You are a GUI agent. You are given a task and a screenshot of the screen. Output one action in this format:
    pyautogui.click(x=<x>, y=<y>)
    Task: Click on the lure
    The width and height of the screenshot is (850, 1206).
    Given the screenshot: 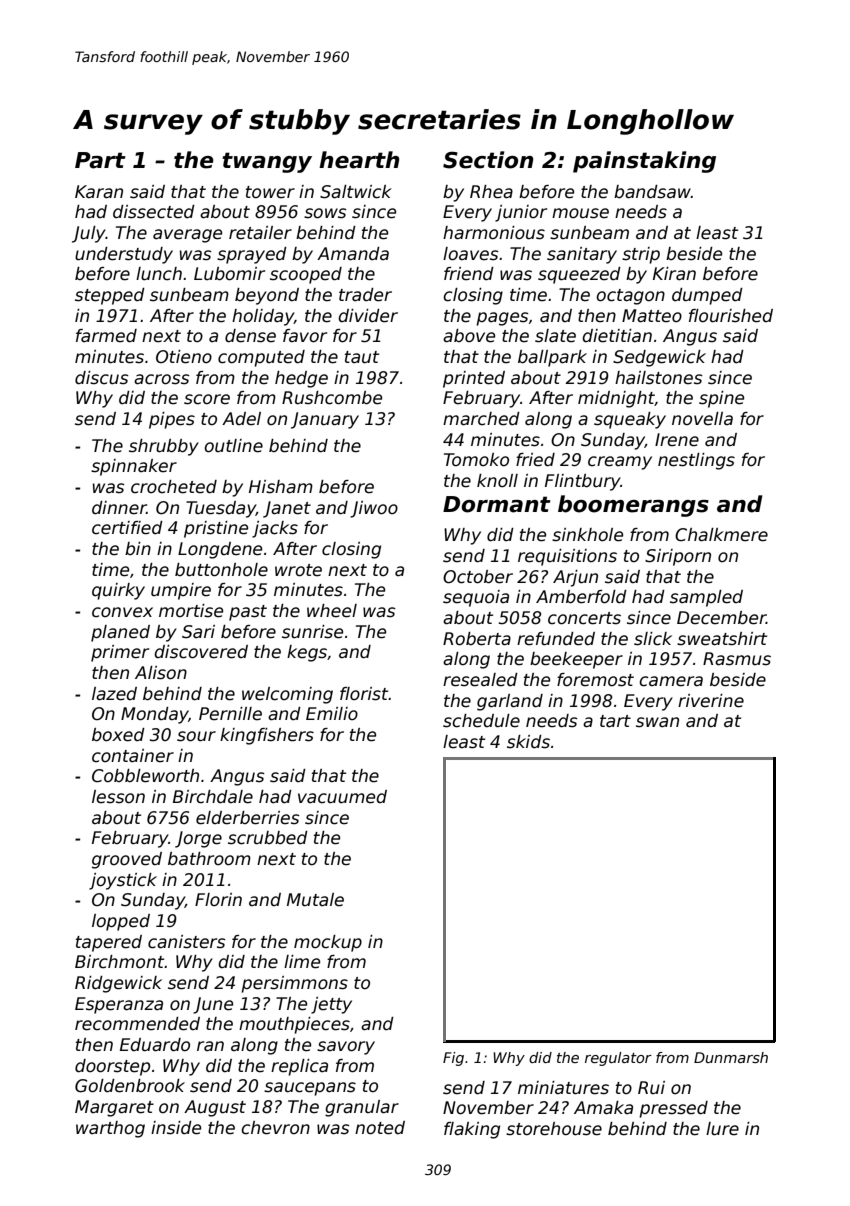 What is the action you would take?
    pyautogui.click(x=722, y=1129)
